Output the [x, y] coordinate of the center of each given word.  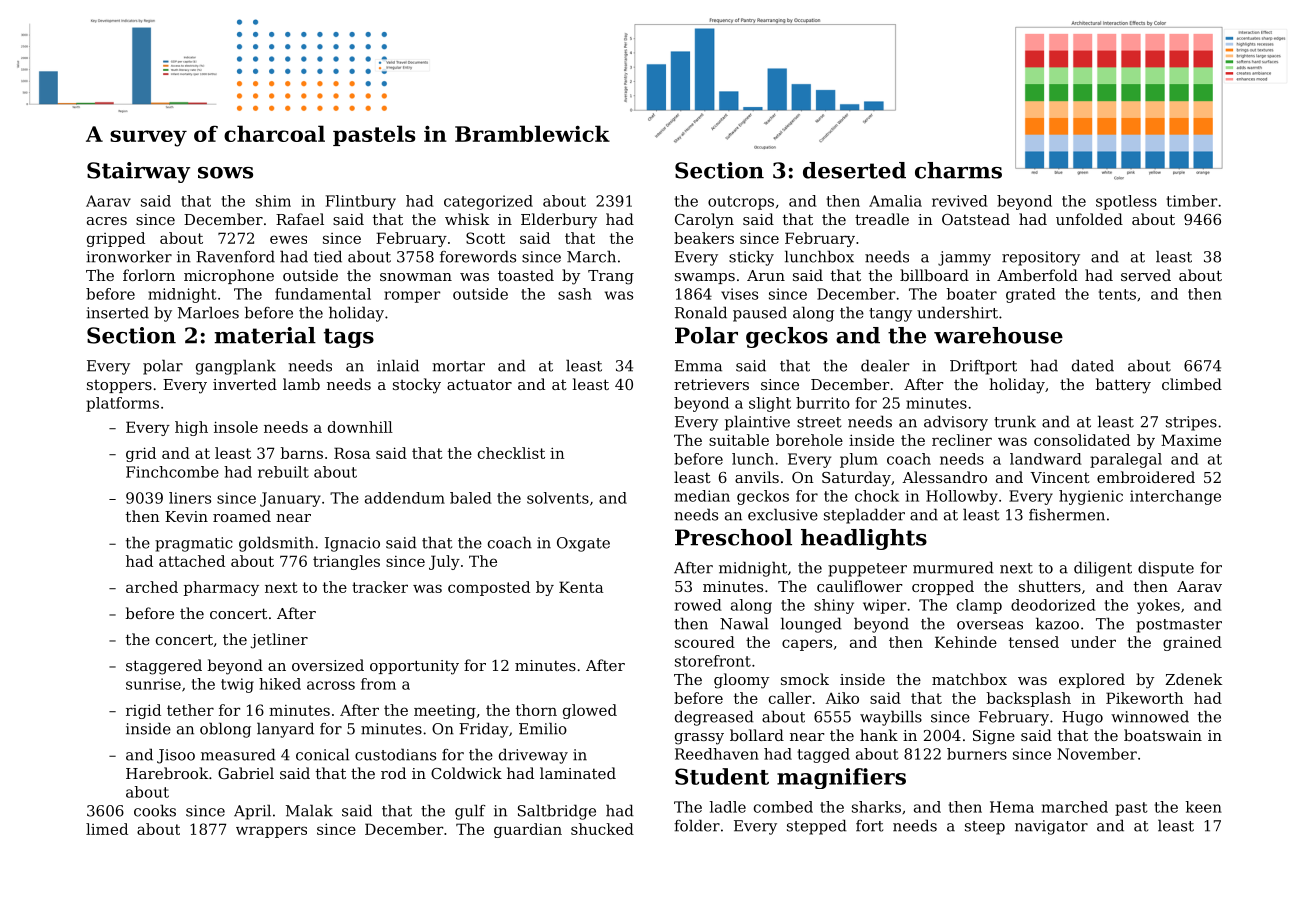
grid [141, 454]
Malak [309, 810]
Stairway [138, 172]
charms [958, 170]
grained [1192, 643]
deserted [854, 170]
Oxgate [583, 544]
